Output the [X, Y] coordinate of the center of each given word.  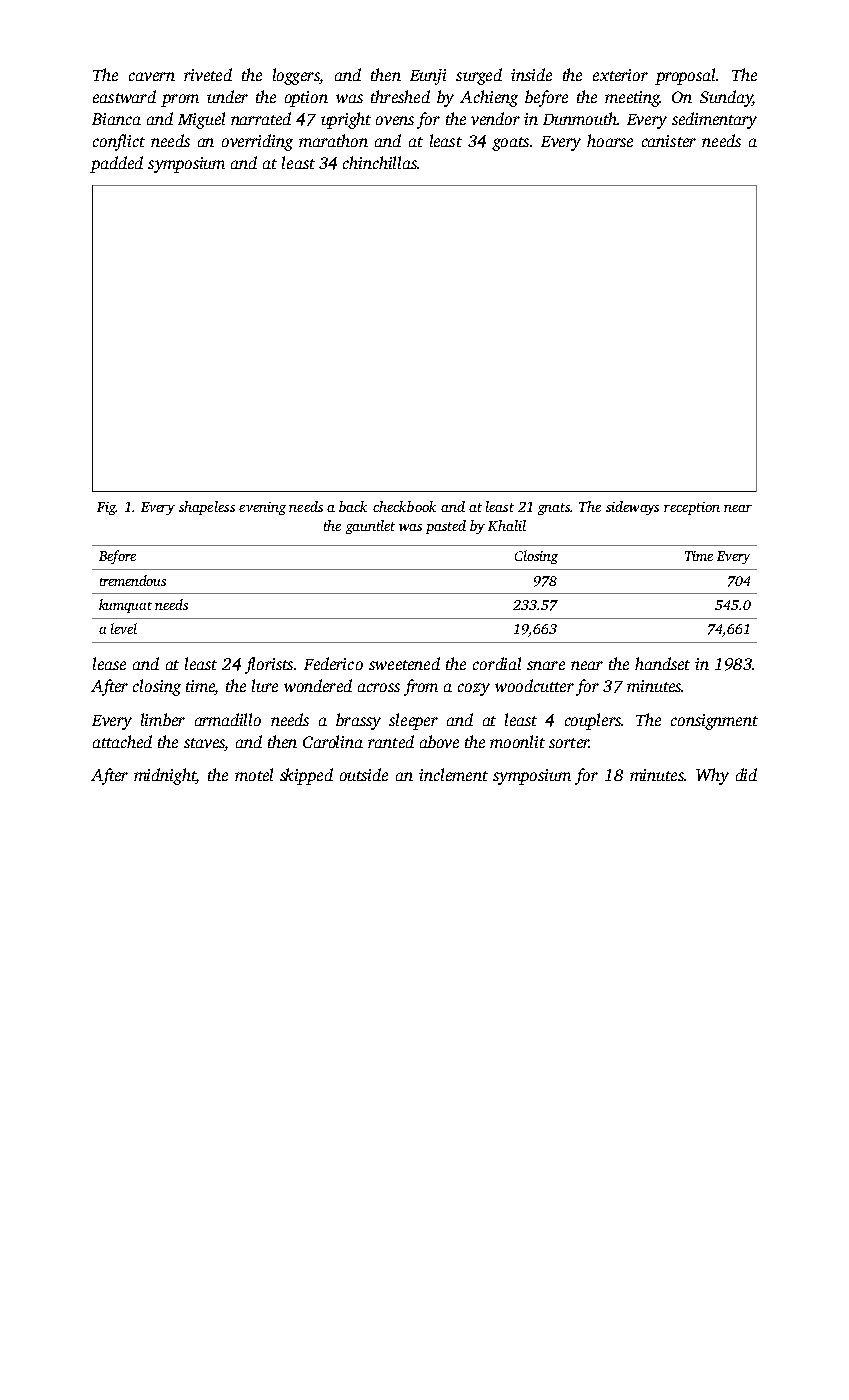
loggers [296, 76]
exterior [620, 75]
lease [109, 663]
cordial [497, 663]
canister [669, 141]
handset [662, 663]
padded [116, 164]
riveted [208, 74]
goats [510, 144]
